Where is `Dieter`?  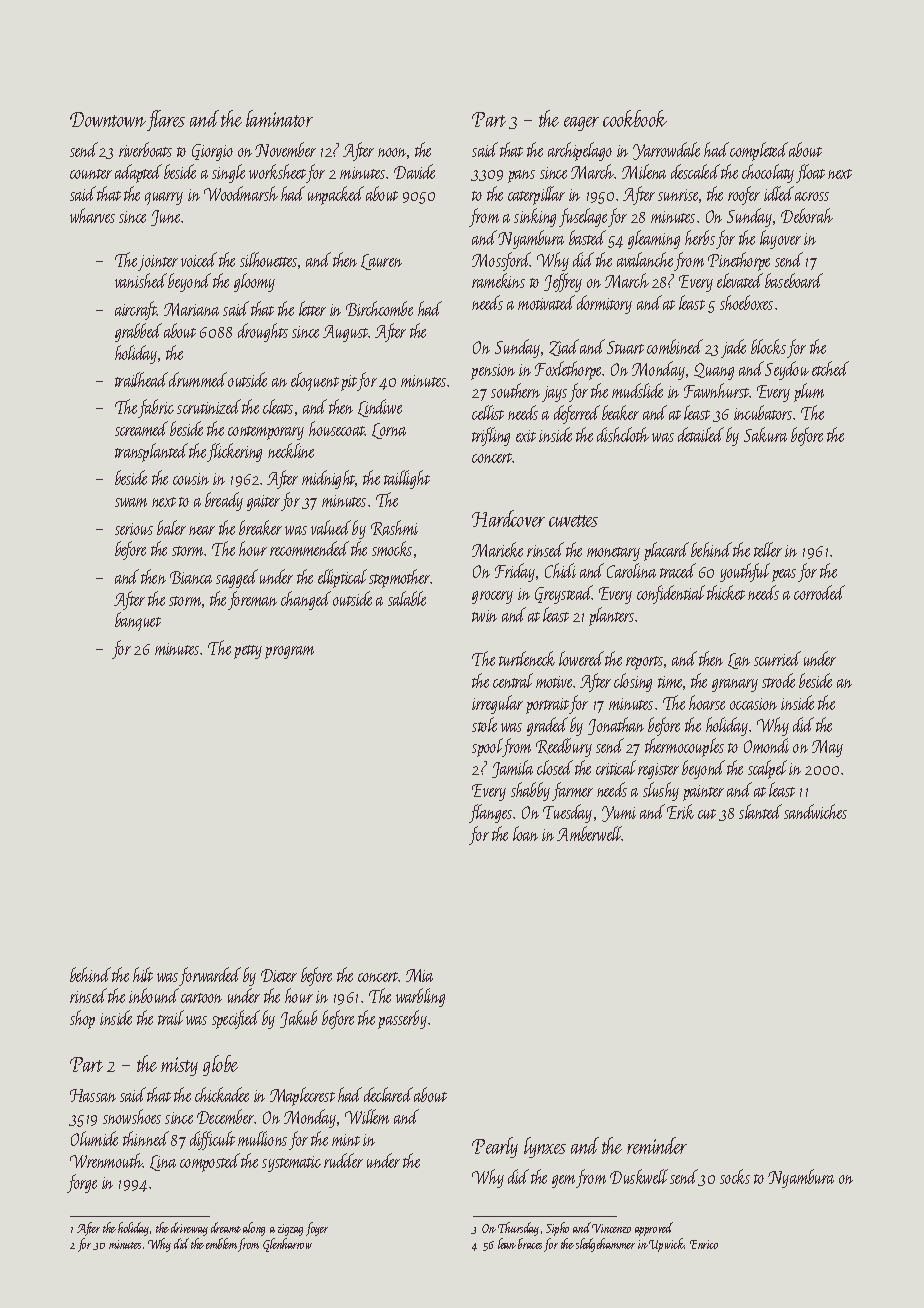 Dieter is located at coordinates (279, 975).
